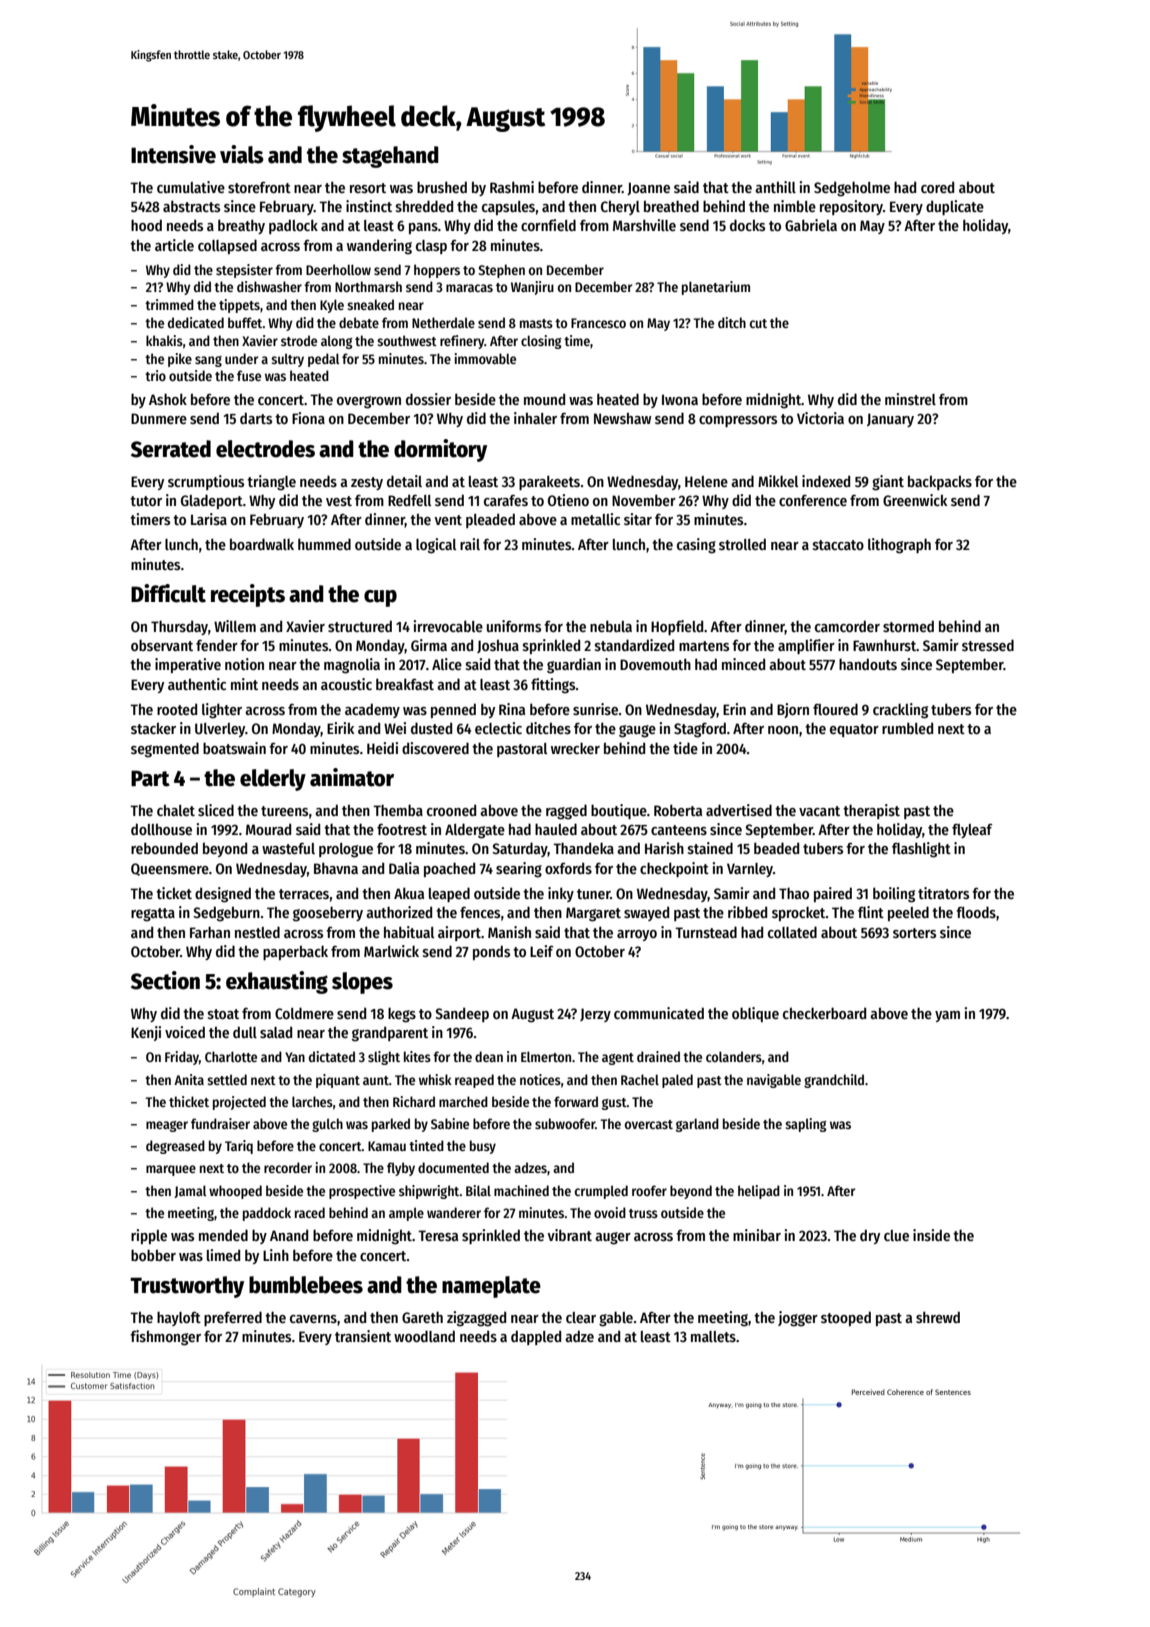 The height and width of the document is (1627, 1150). What do you see at coordinates (448, 626) in the document?
I see `irrevocable` at bounding box center [448, 626].
